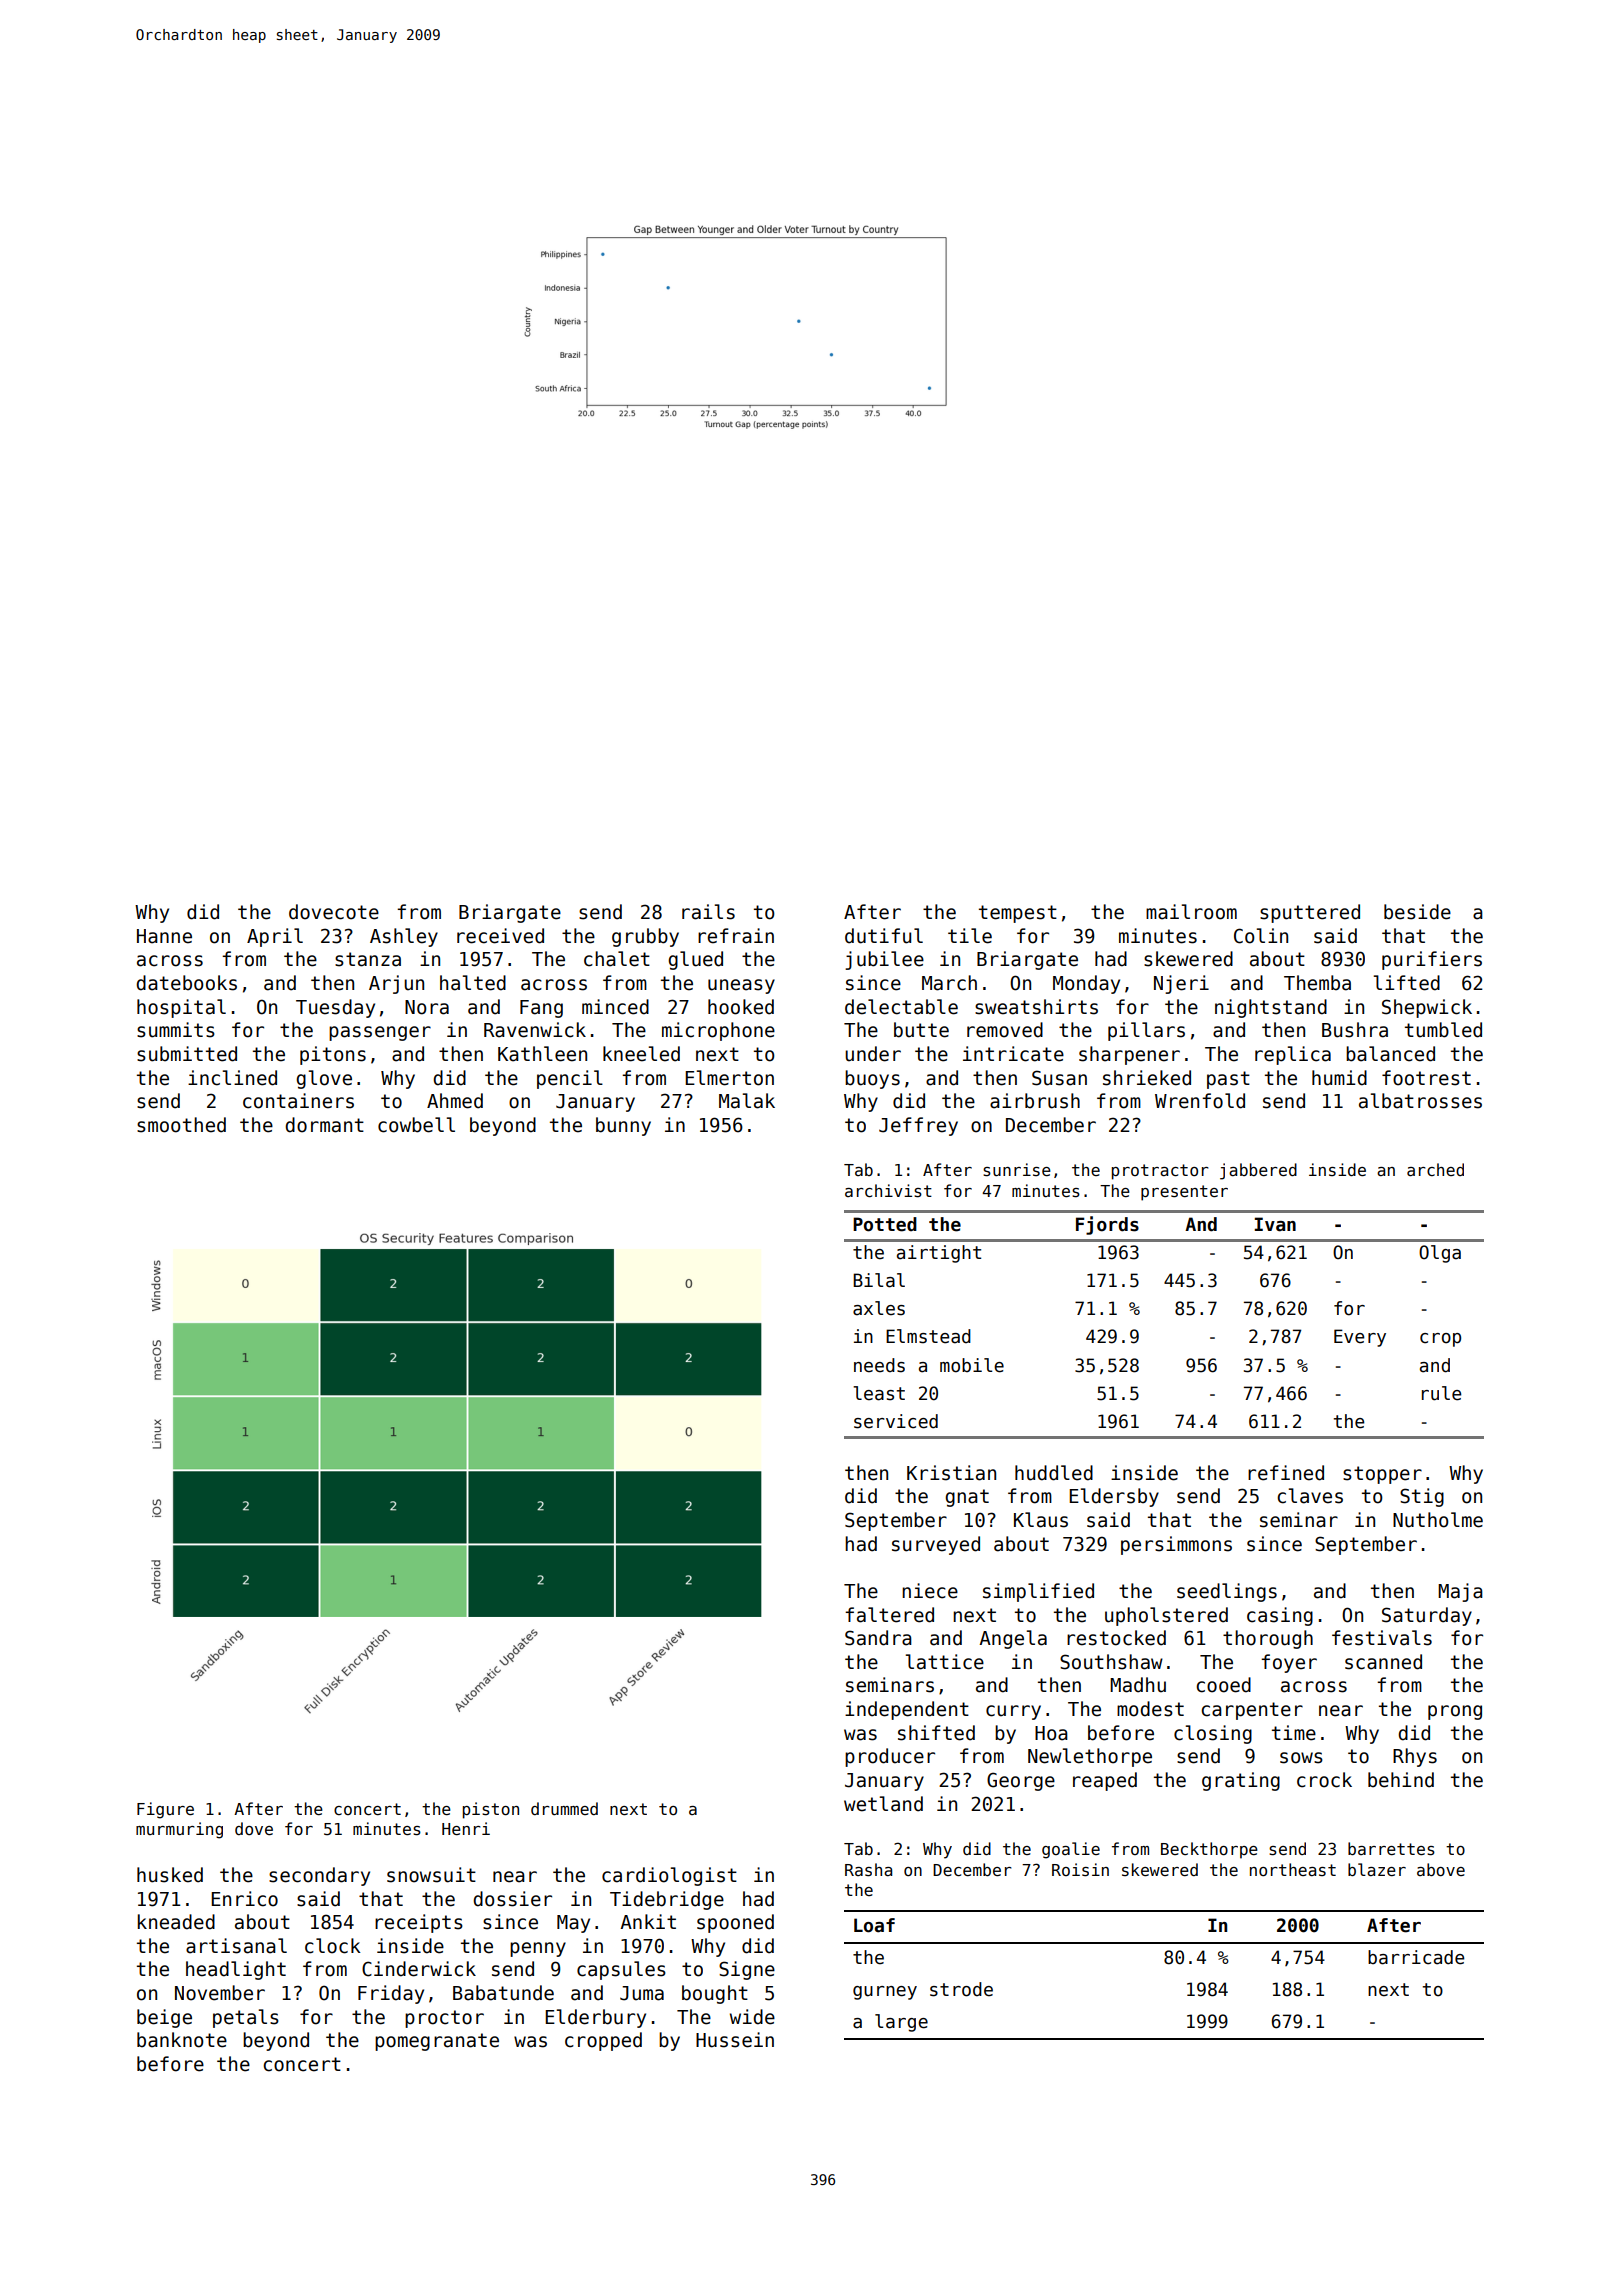 This image has height=2292, width=1620. I want to click on Hanne, so click(164, 936).
